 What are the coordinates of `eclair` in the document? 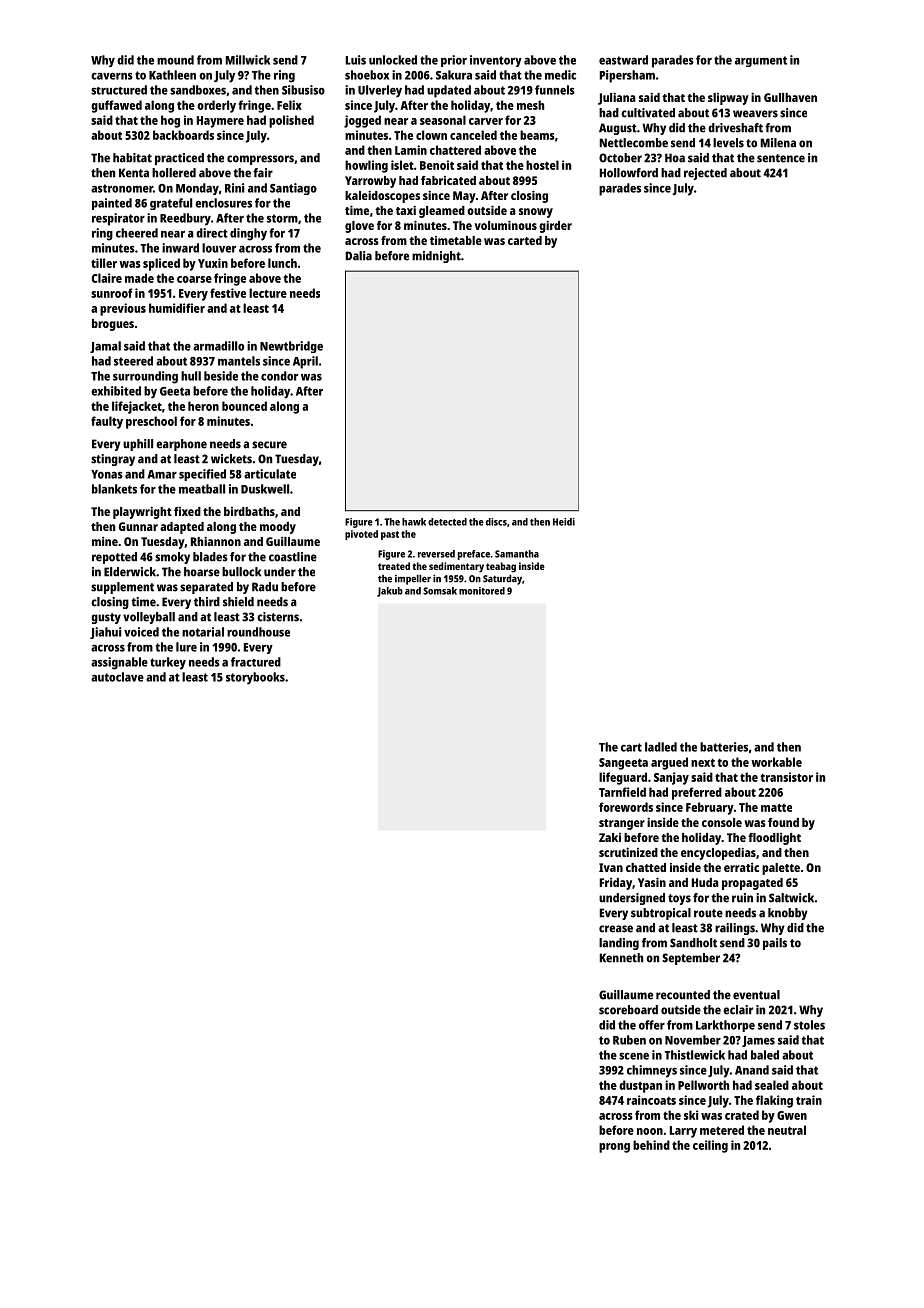 It's located at (738, 1010).
